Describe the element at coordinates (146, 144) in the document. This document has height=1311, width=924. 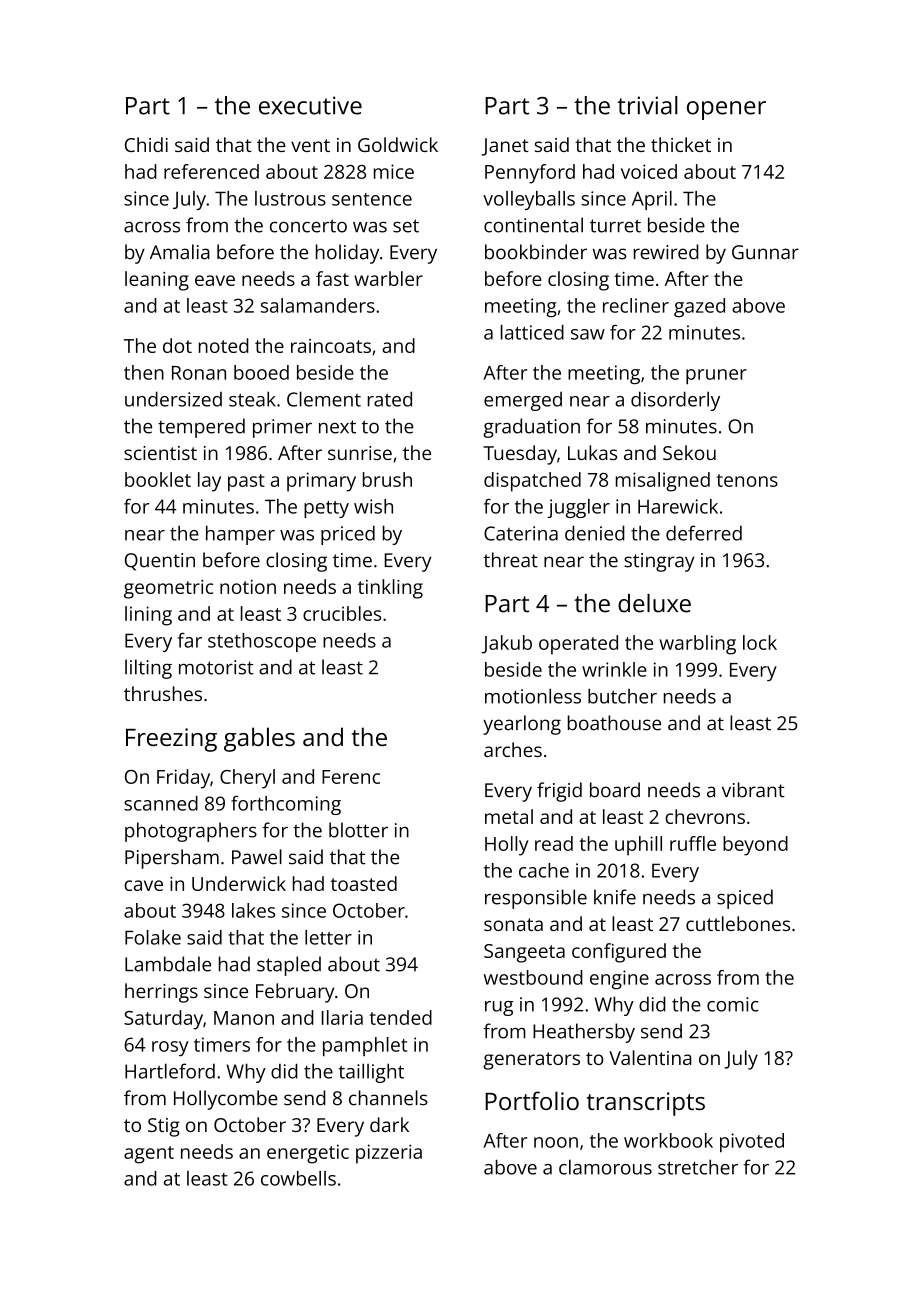
I see `Chidi` at that location.
